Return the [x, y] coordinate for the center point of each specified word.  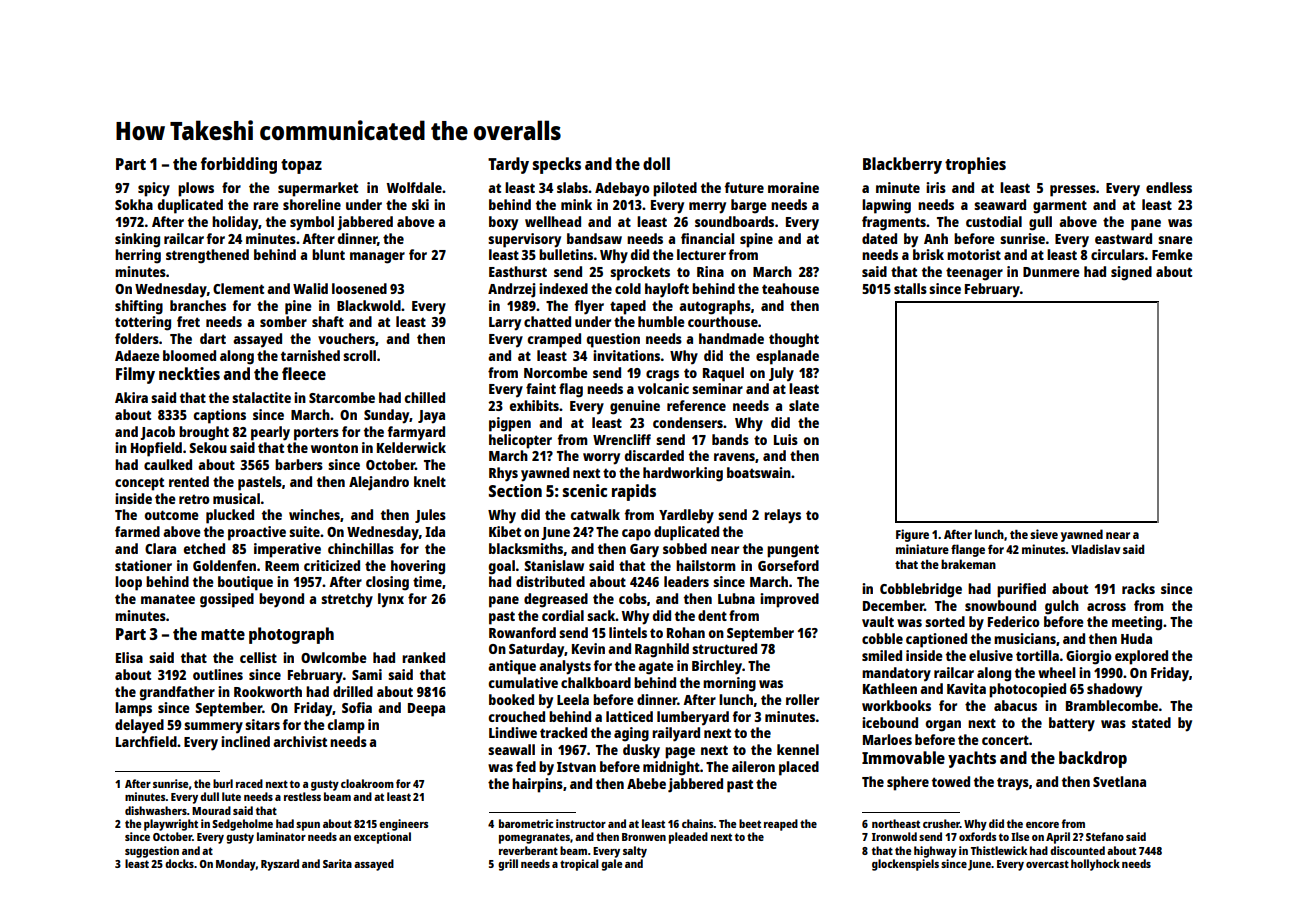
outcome [171, 515]
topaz [301, 166]
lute [231, 796]
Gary [644, 551]
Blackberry [902, 165]
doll [656, 163]
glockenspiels [905, 865]
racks [1138, 588]
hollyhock [1095, 865]
